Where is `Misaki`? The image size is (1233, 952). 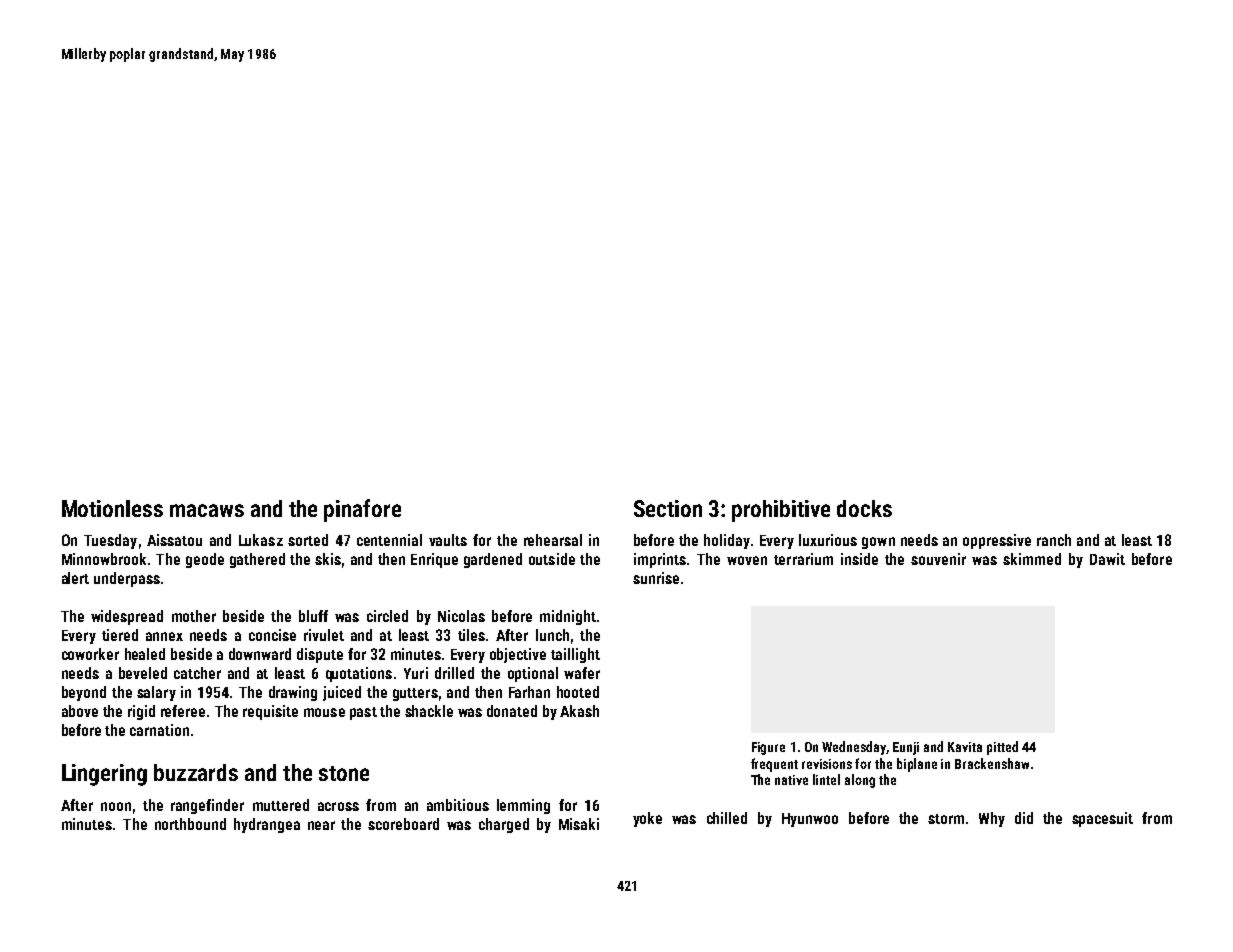 Misaki is located at coordinates (579, 824).
